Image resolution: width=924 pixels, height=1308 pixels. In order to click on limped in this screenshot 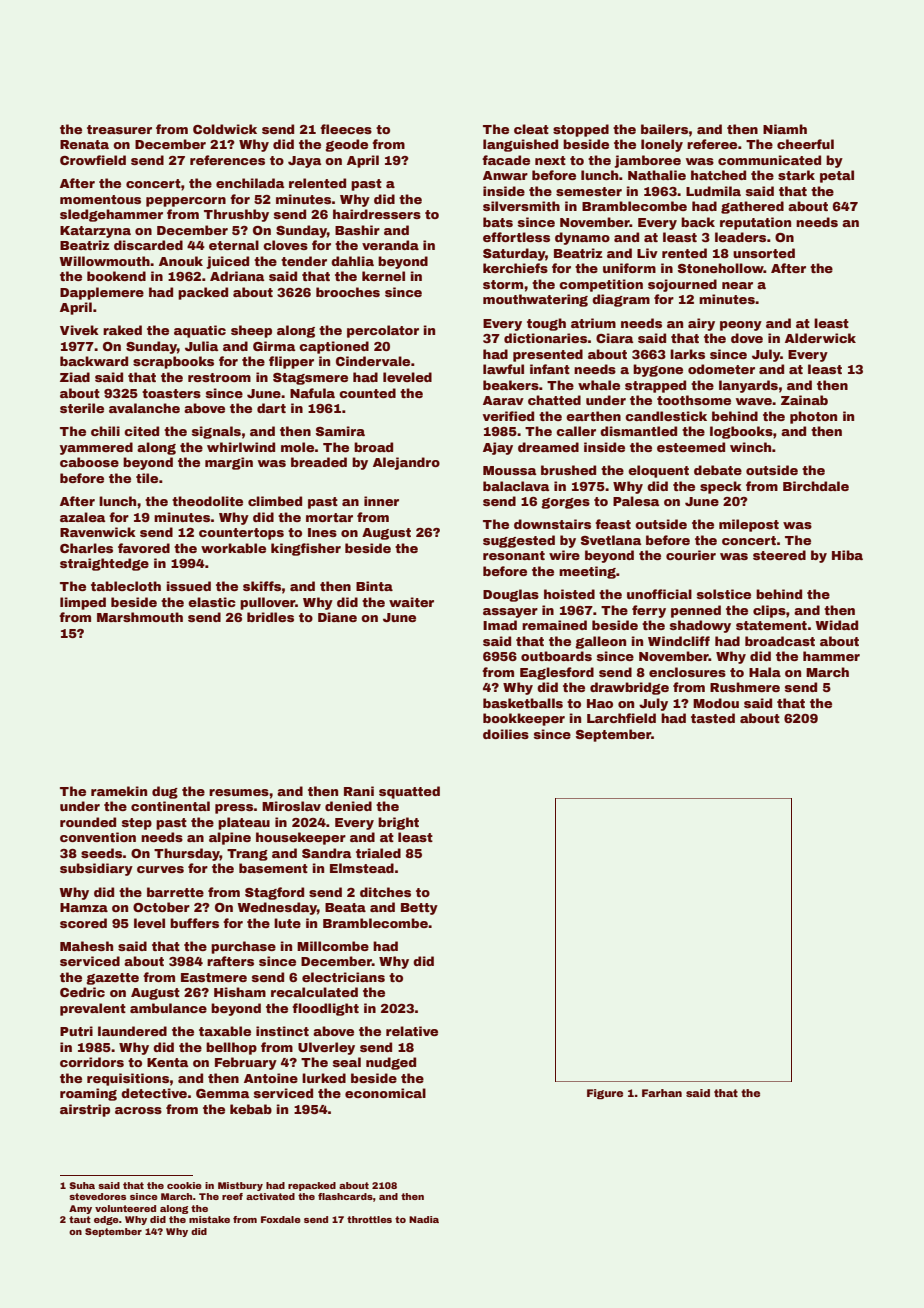, I will do `click(83, 603)`.
